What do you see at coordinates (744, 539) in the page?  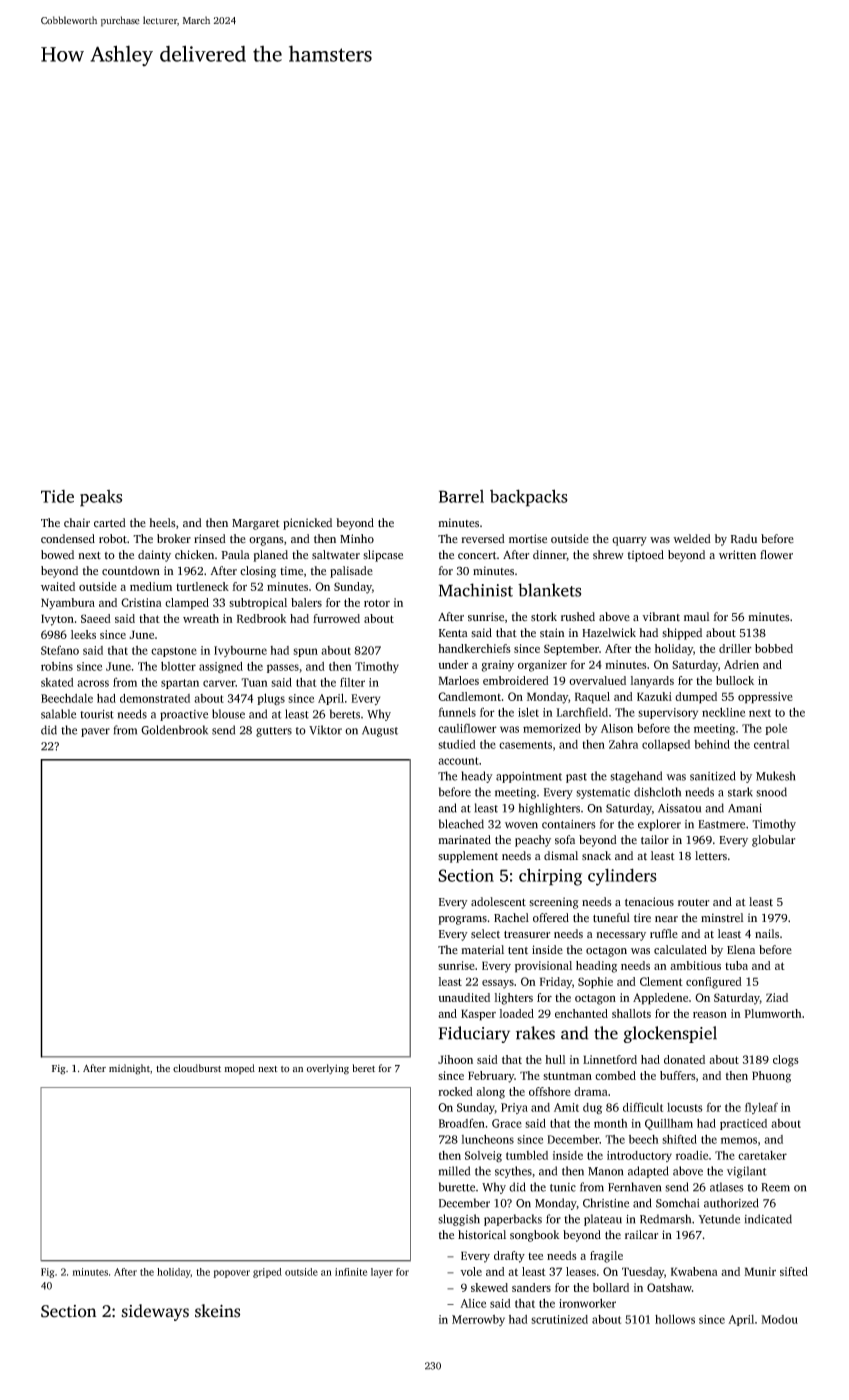 I see `Radu` at bounding box center [744, 539].
